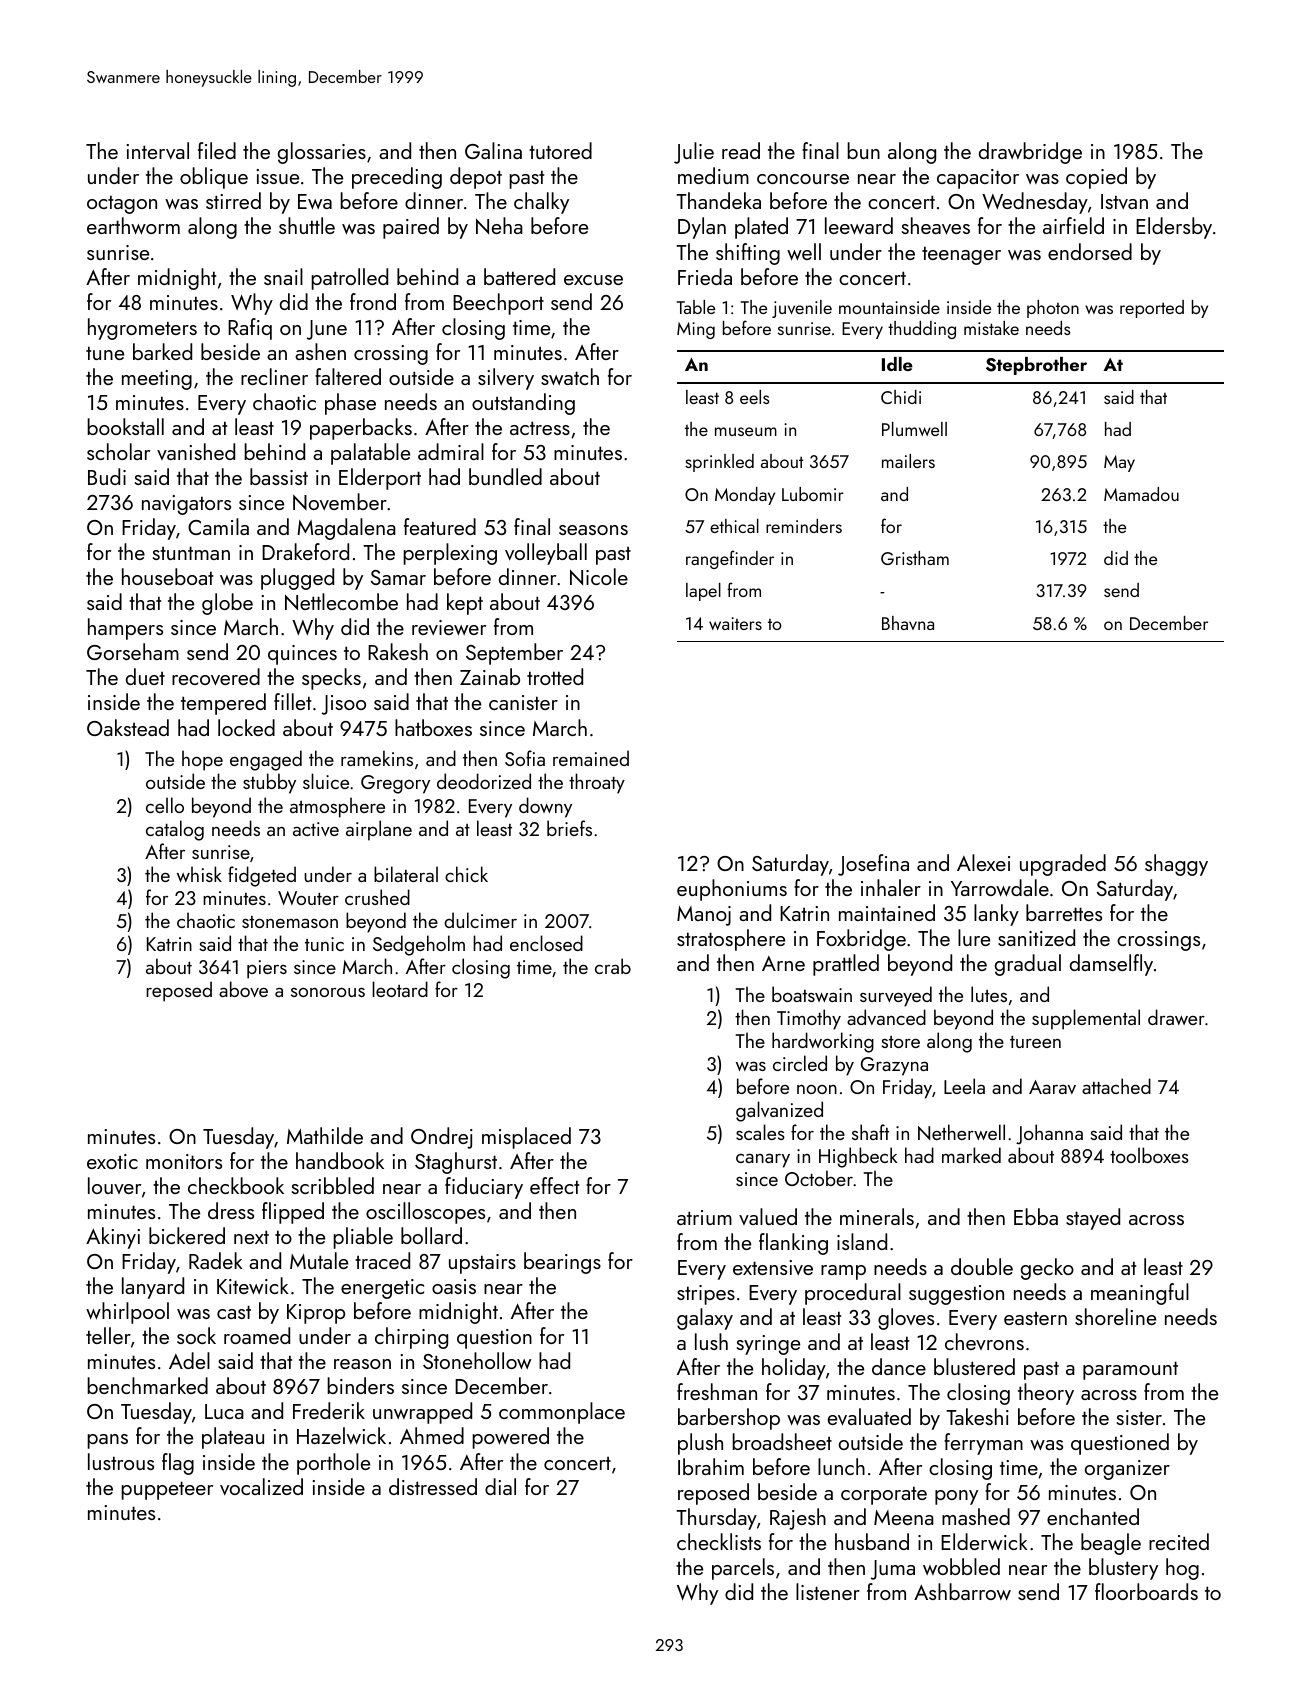 Image resolution: width=1310 pixels, height=1696 pixels. I want to click on stratosphere, so click(731, 940).
